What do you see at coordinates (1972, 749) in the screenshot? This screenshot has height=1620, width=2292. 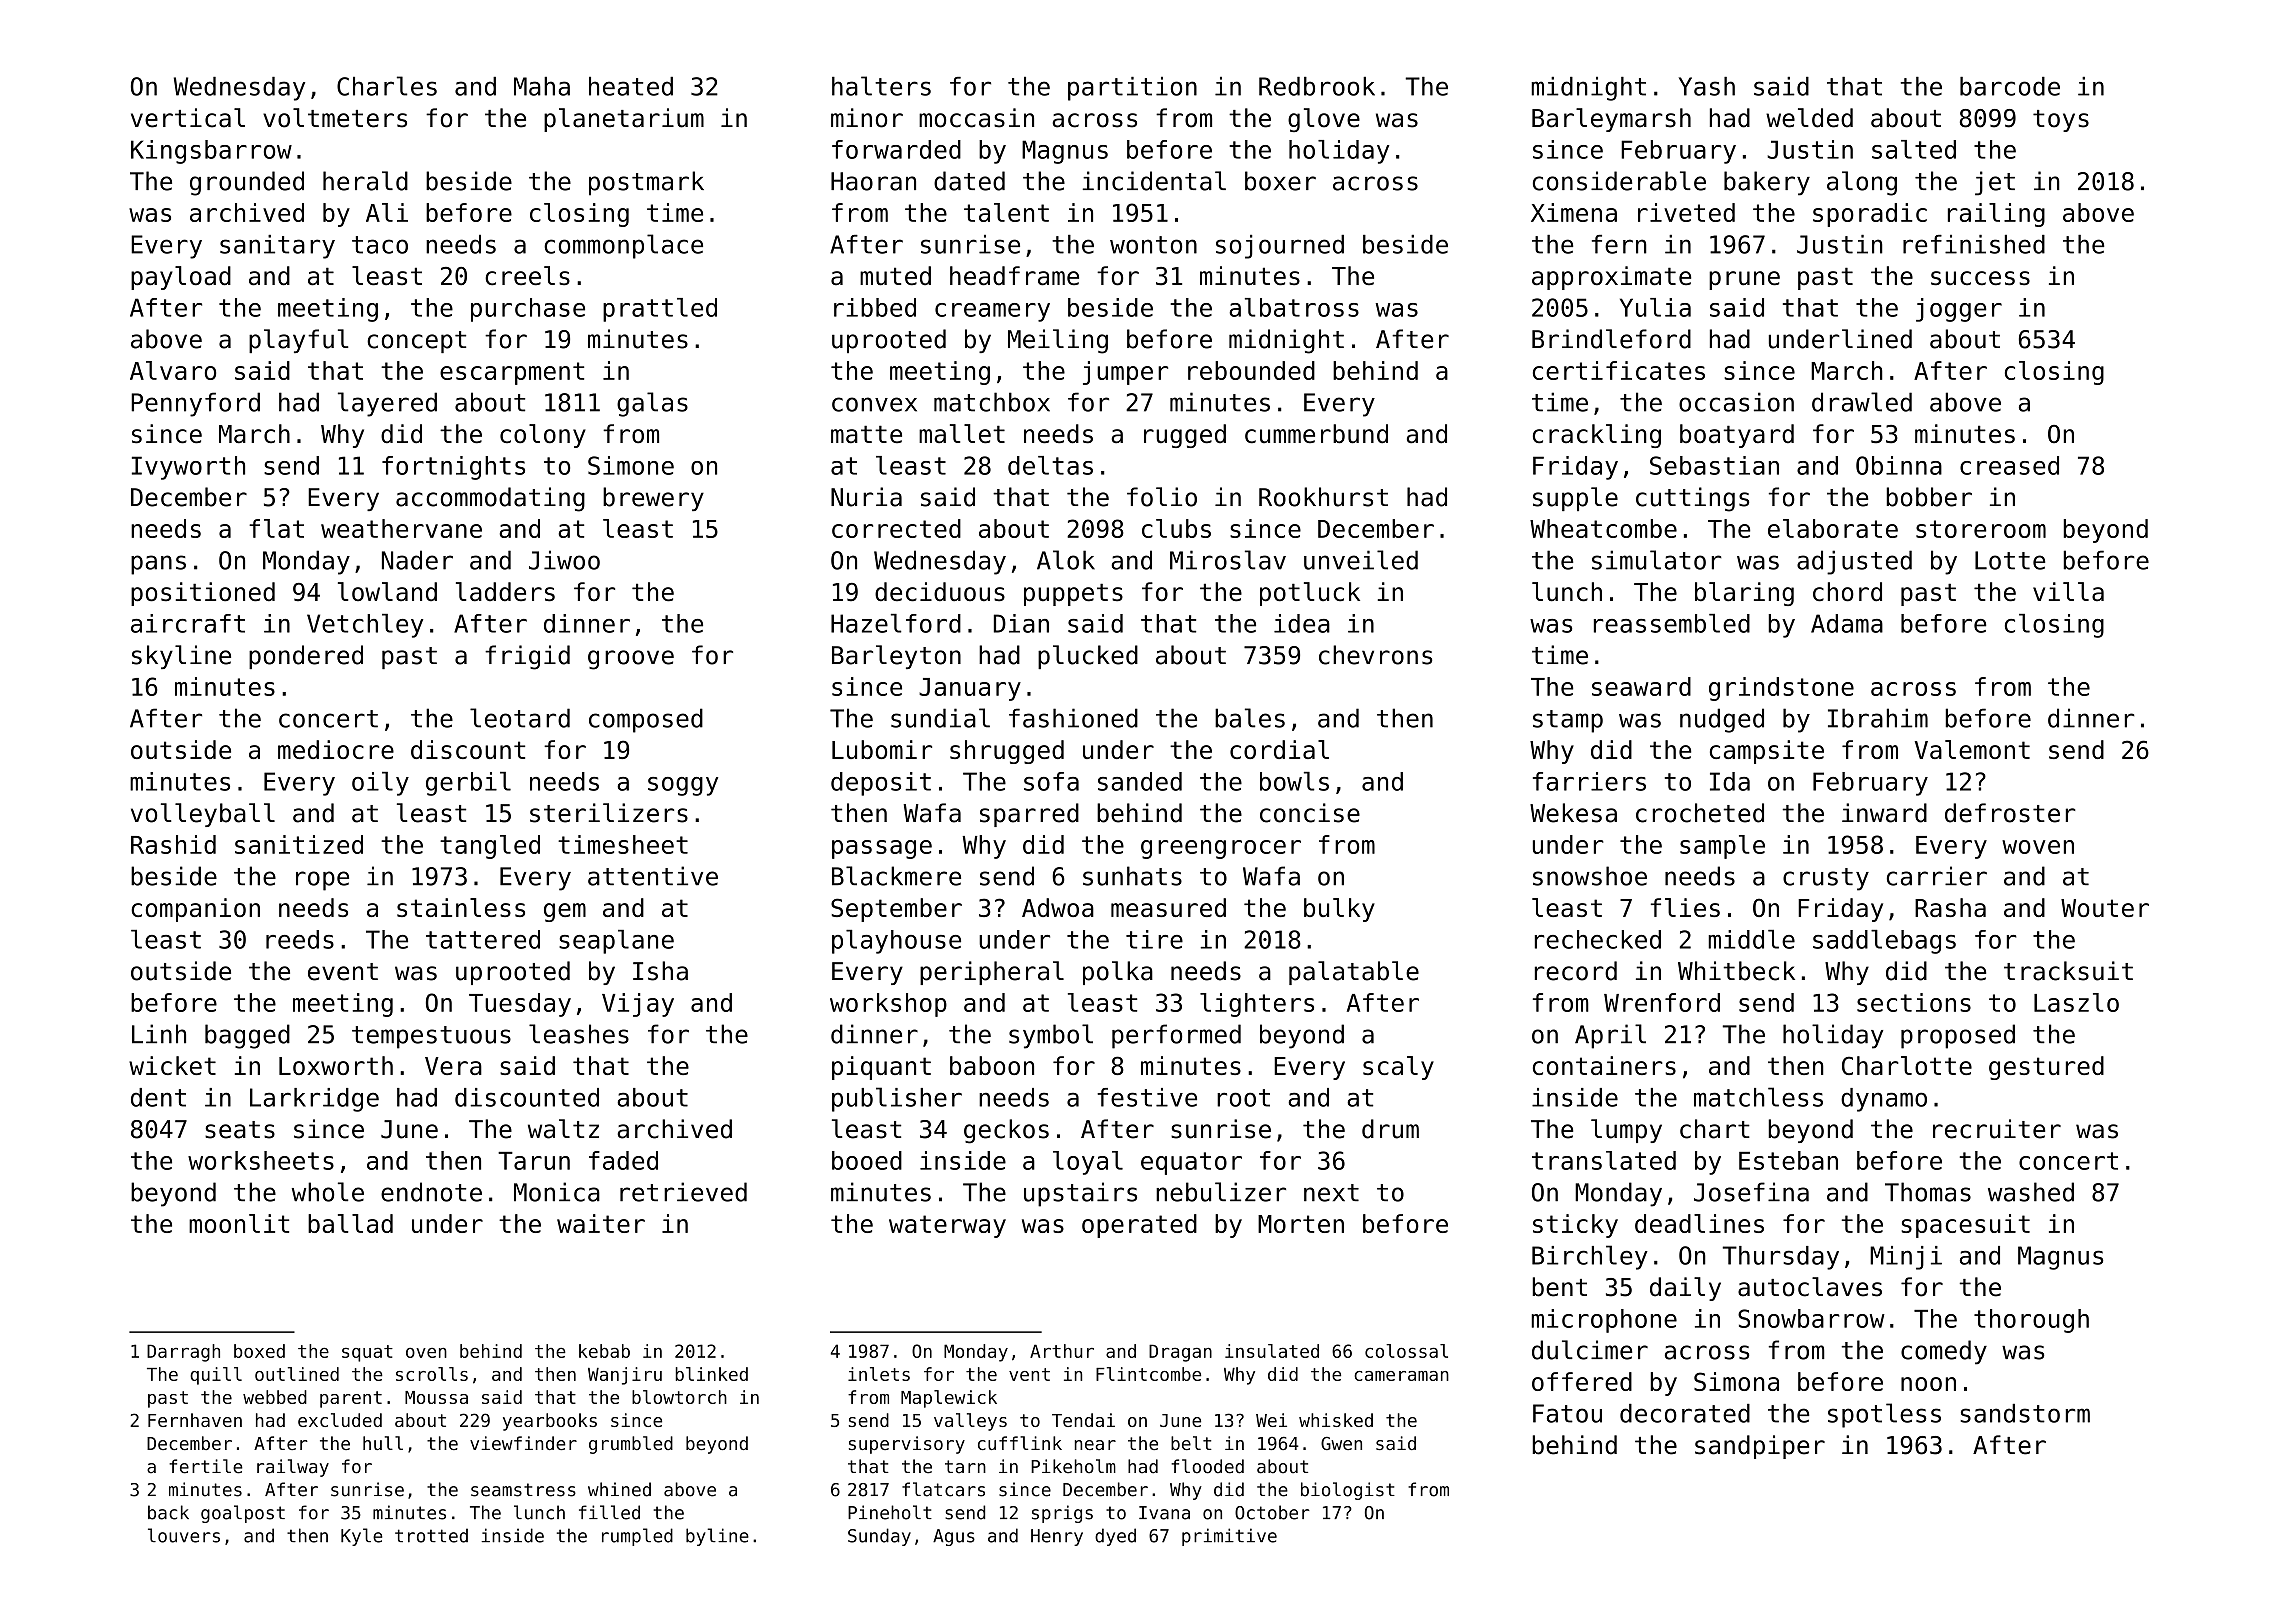 I see `Valemont` at bounding box center [1972, 749].
